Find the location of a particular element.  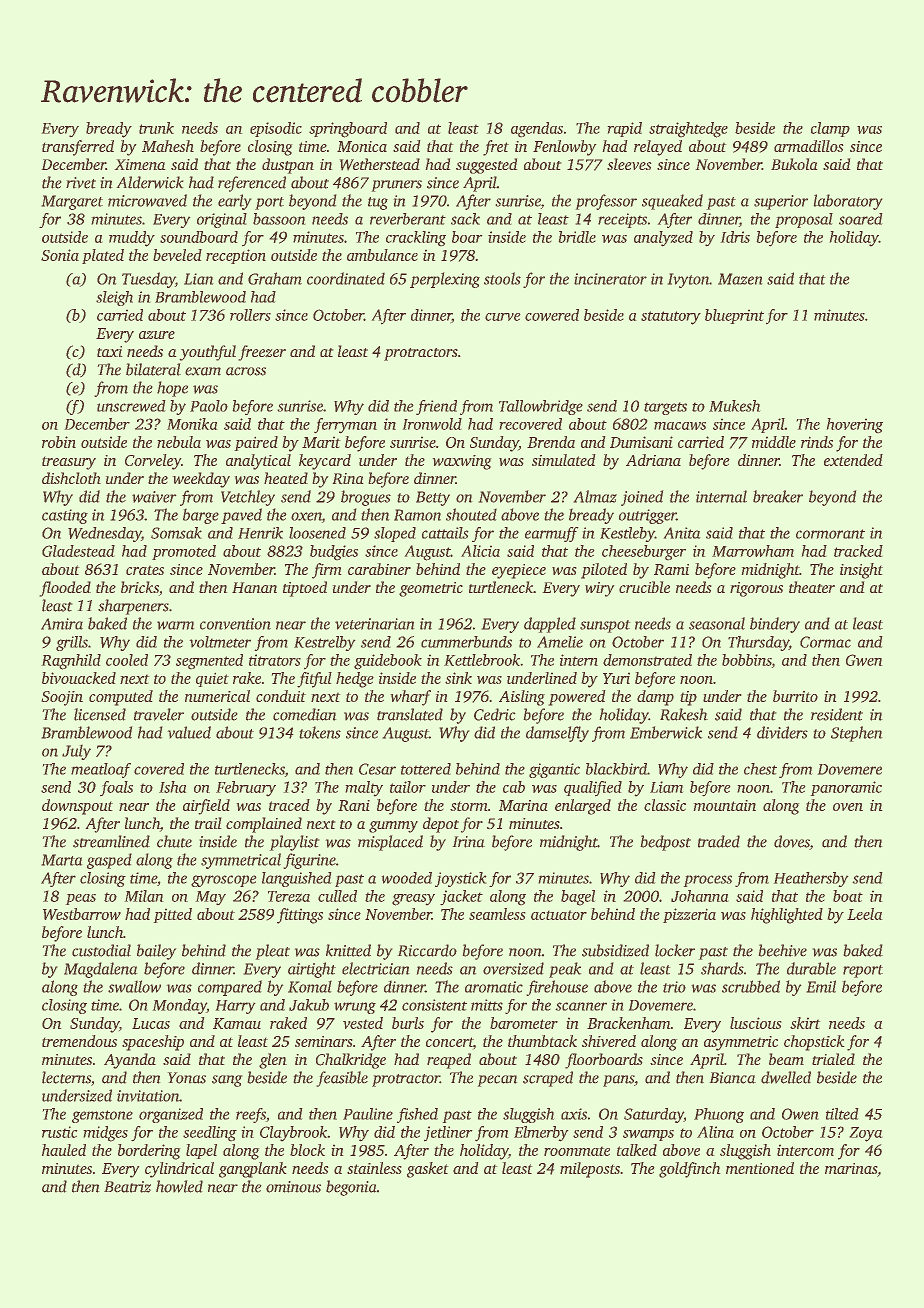

transferred is located at coordinates (78, 148).
